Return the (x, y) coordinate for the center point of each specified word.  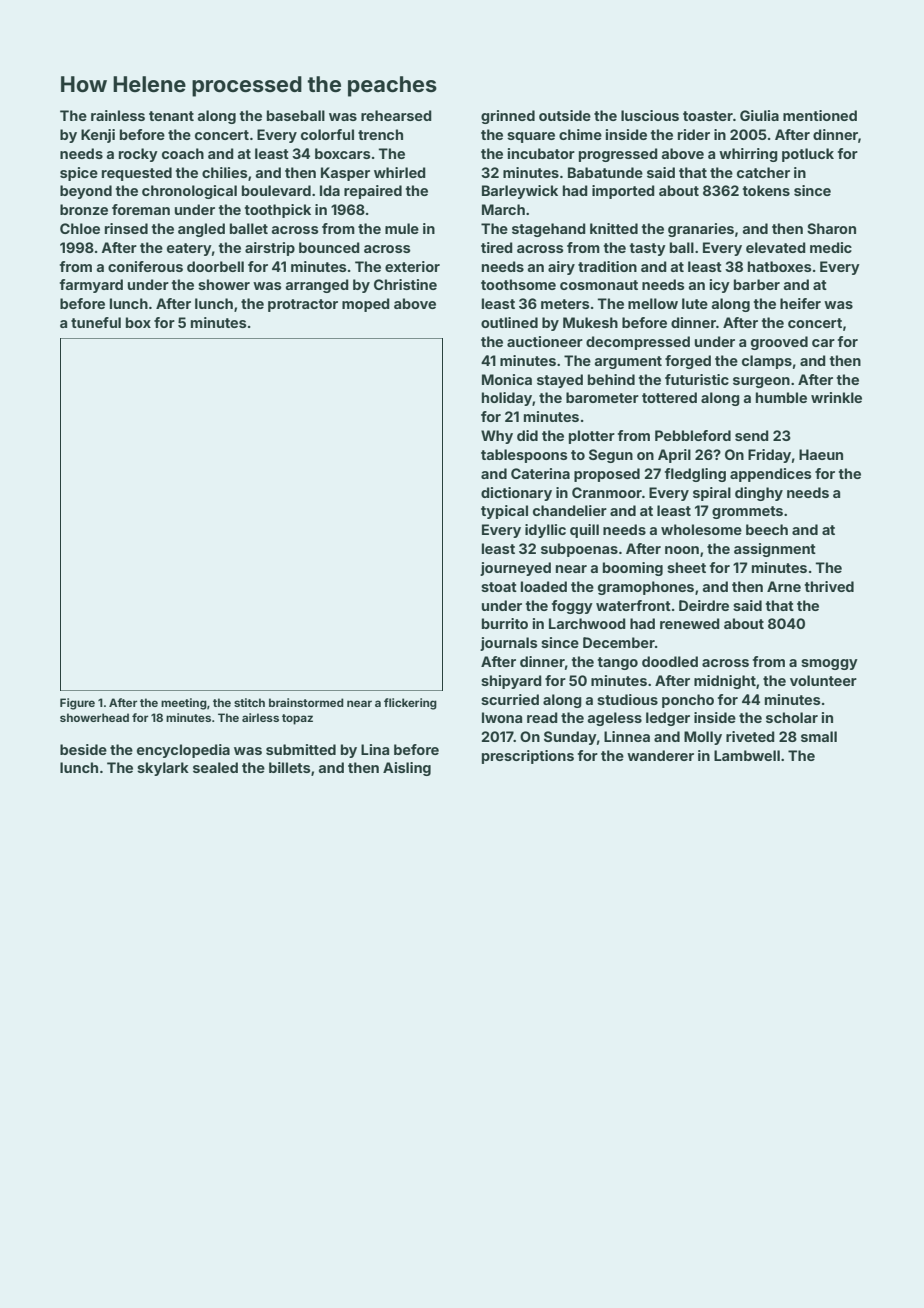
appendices (771, 475)
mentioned (820, 115)
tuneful (96, 322)
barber (757, 284)
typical (504, 512)
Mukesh (590, 322)
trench (380, 134)
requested (137, 174)
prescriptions (528, 757)
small (819, 736)
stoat (499, 587)
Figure (77, 704)
